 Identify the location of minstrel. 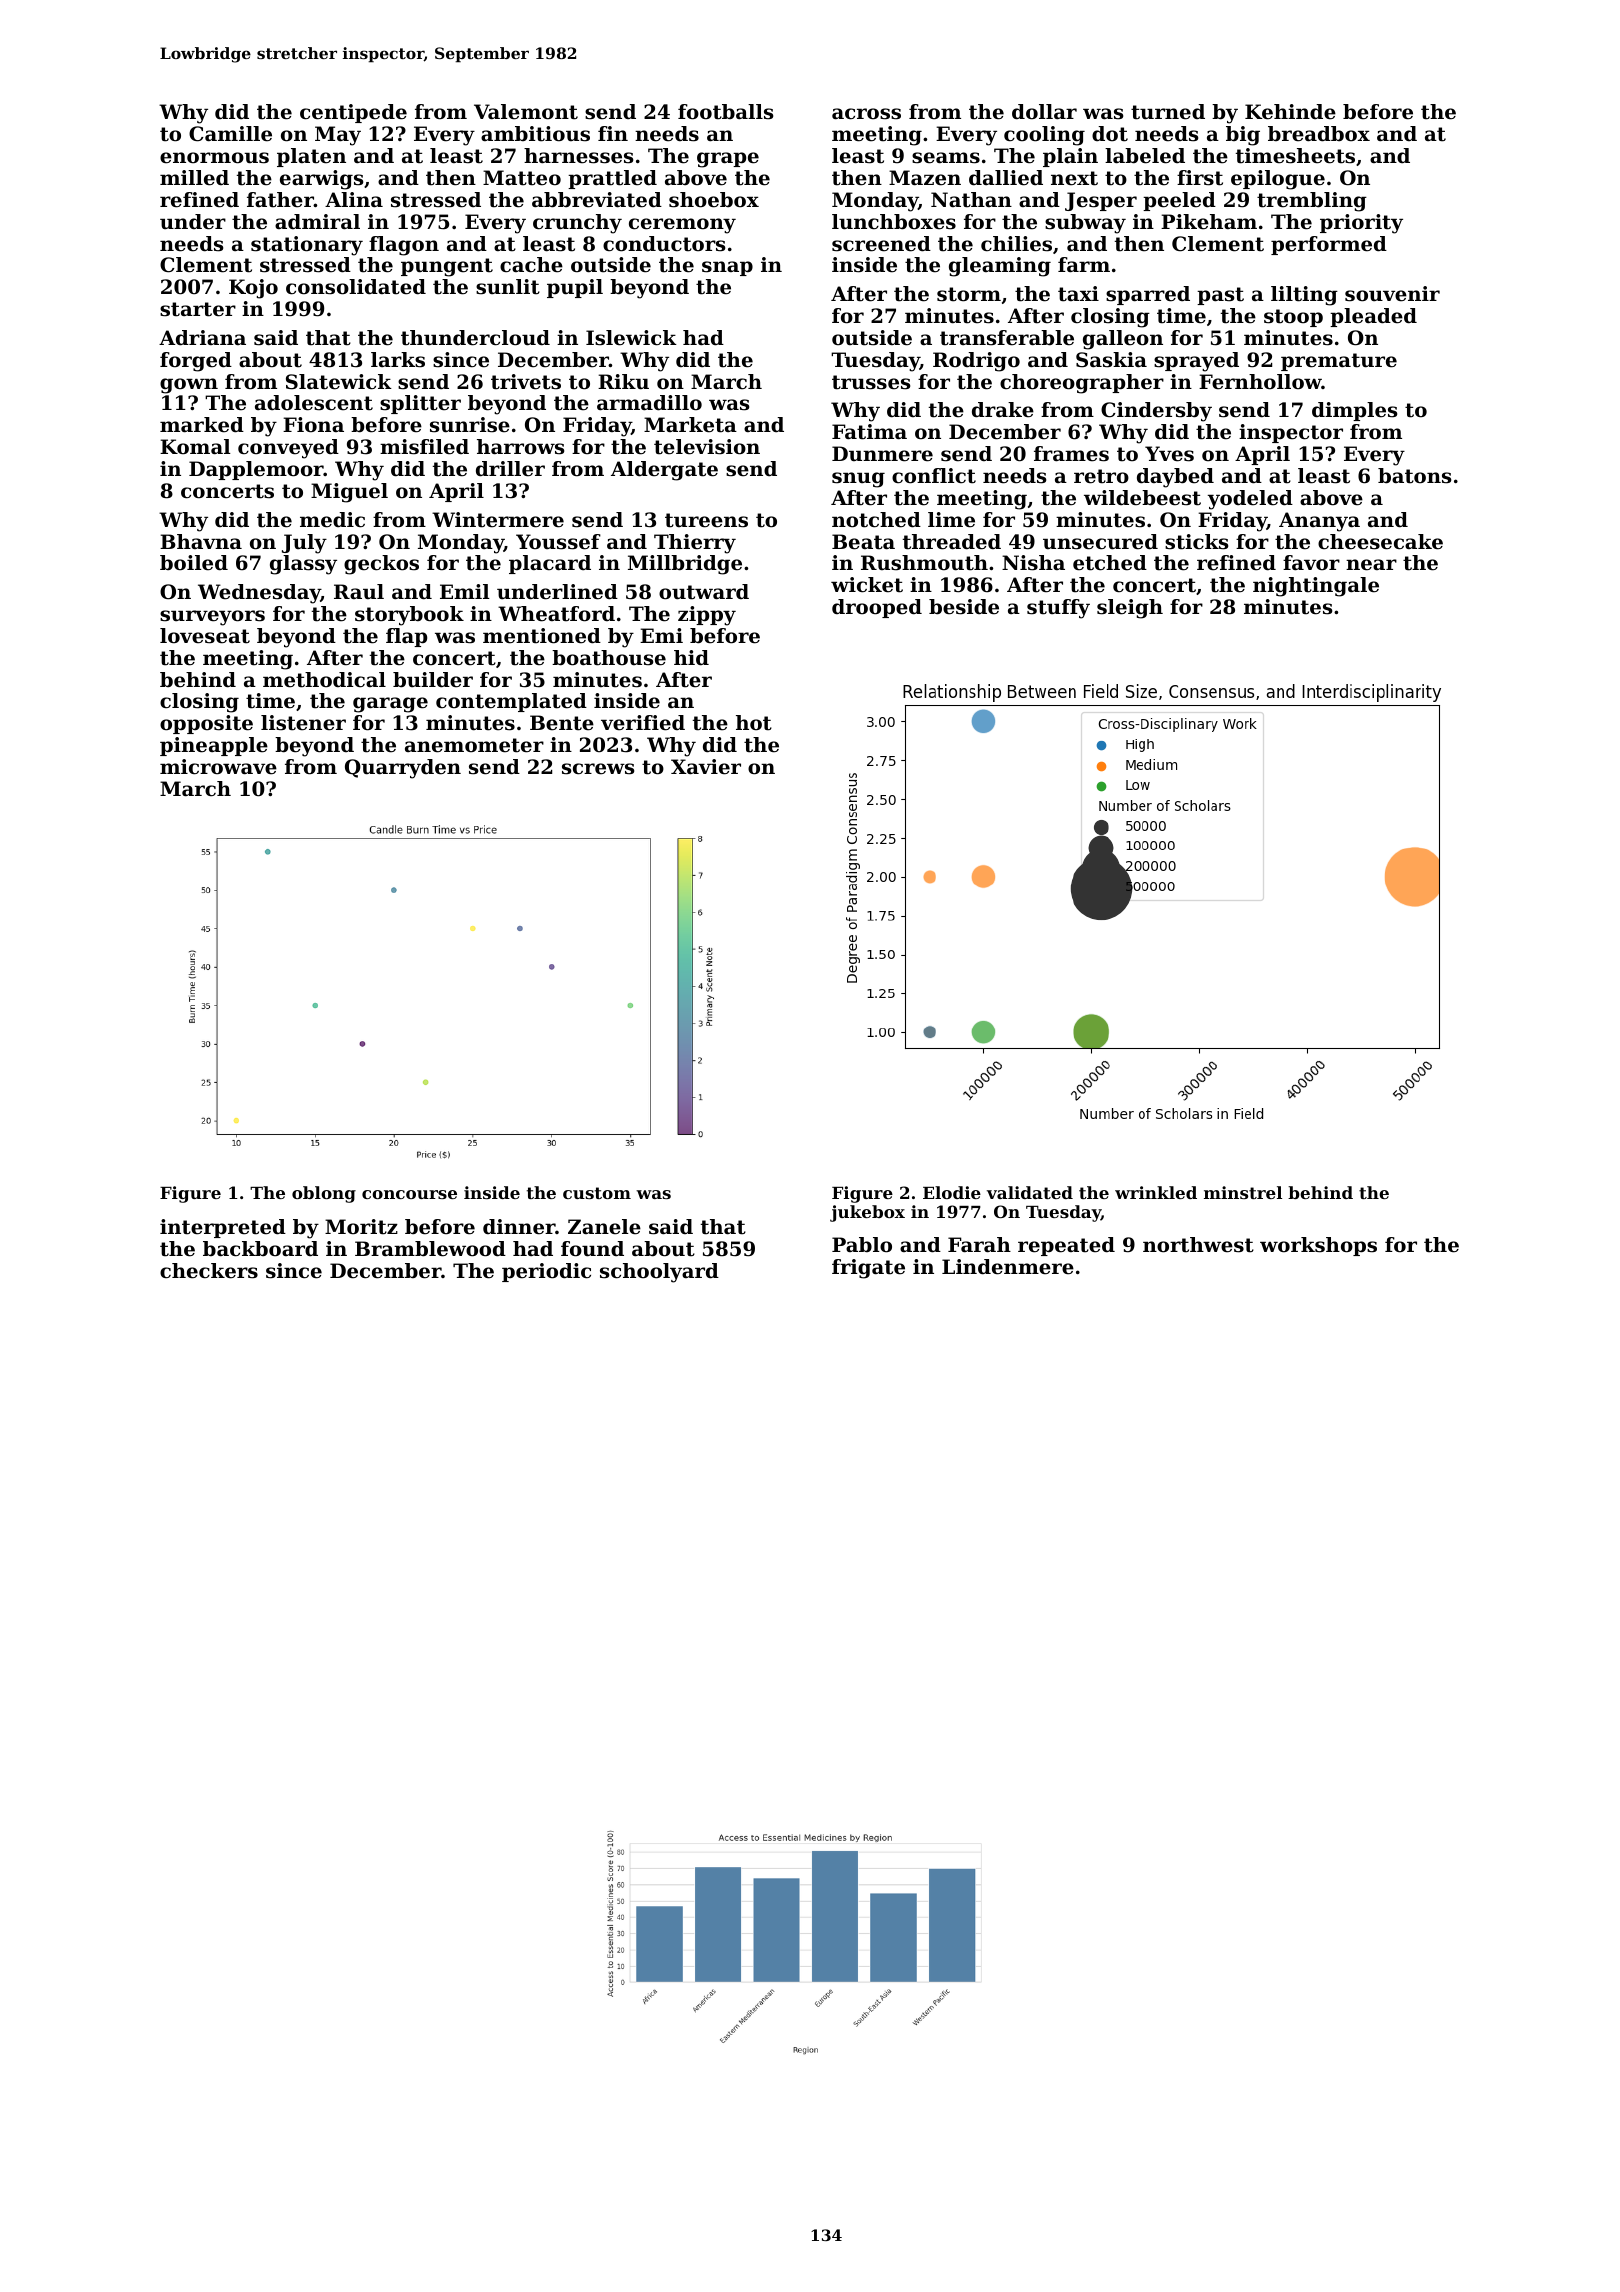
(1243, 1192).
